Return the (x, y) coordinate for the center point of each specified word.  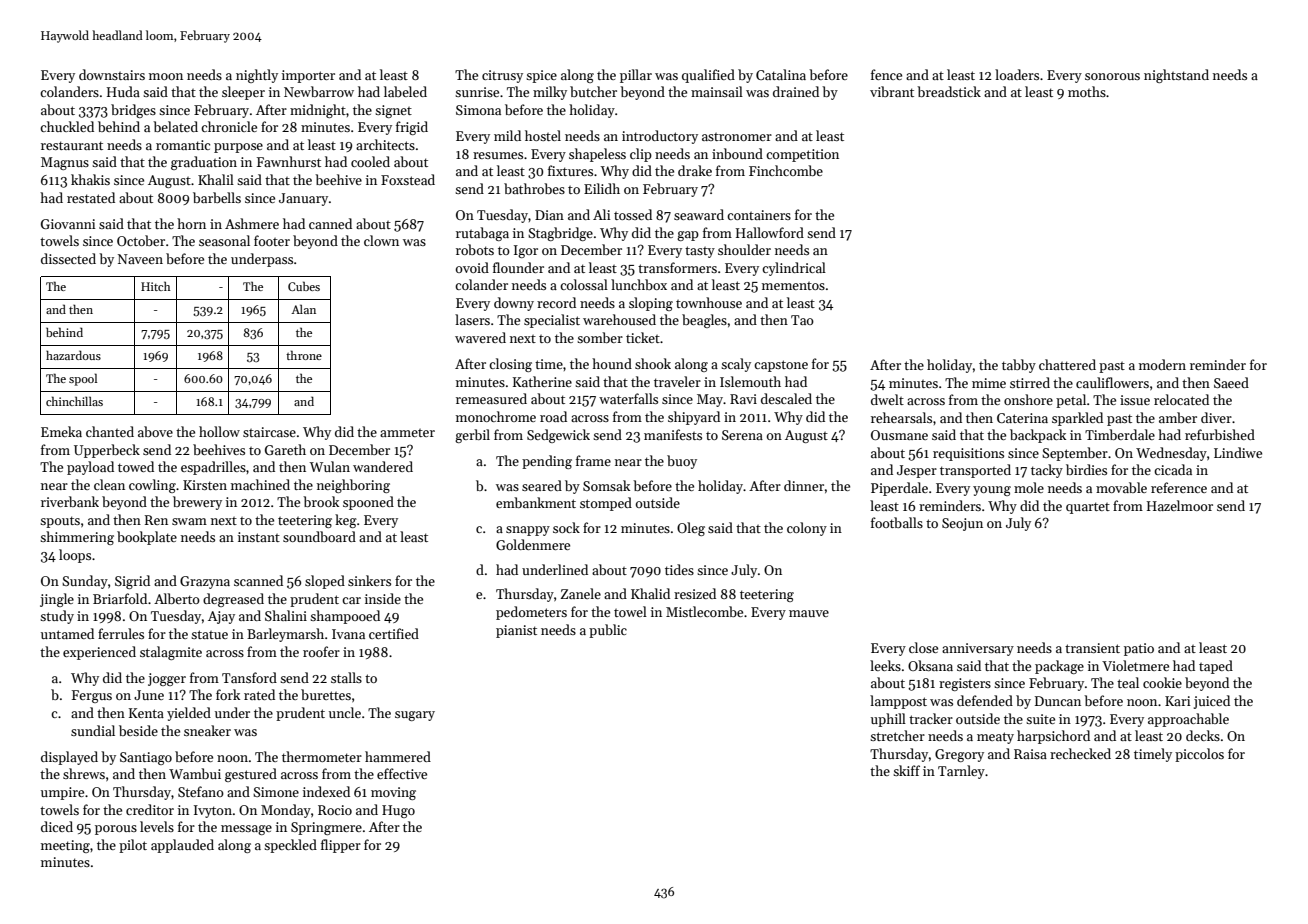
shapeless (597, 155)
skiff (906, 770)
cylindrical (794, 269)
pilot (133, 846)
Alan (303, 309)
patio (1139, 649)
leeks (885, 665)
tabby (1019, 366)
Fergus (92, 696)
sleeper (243, 93)
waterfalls (628, 398)
